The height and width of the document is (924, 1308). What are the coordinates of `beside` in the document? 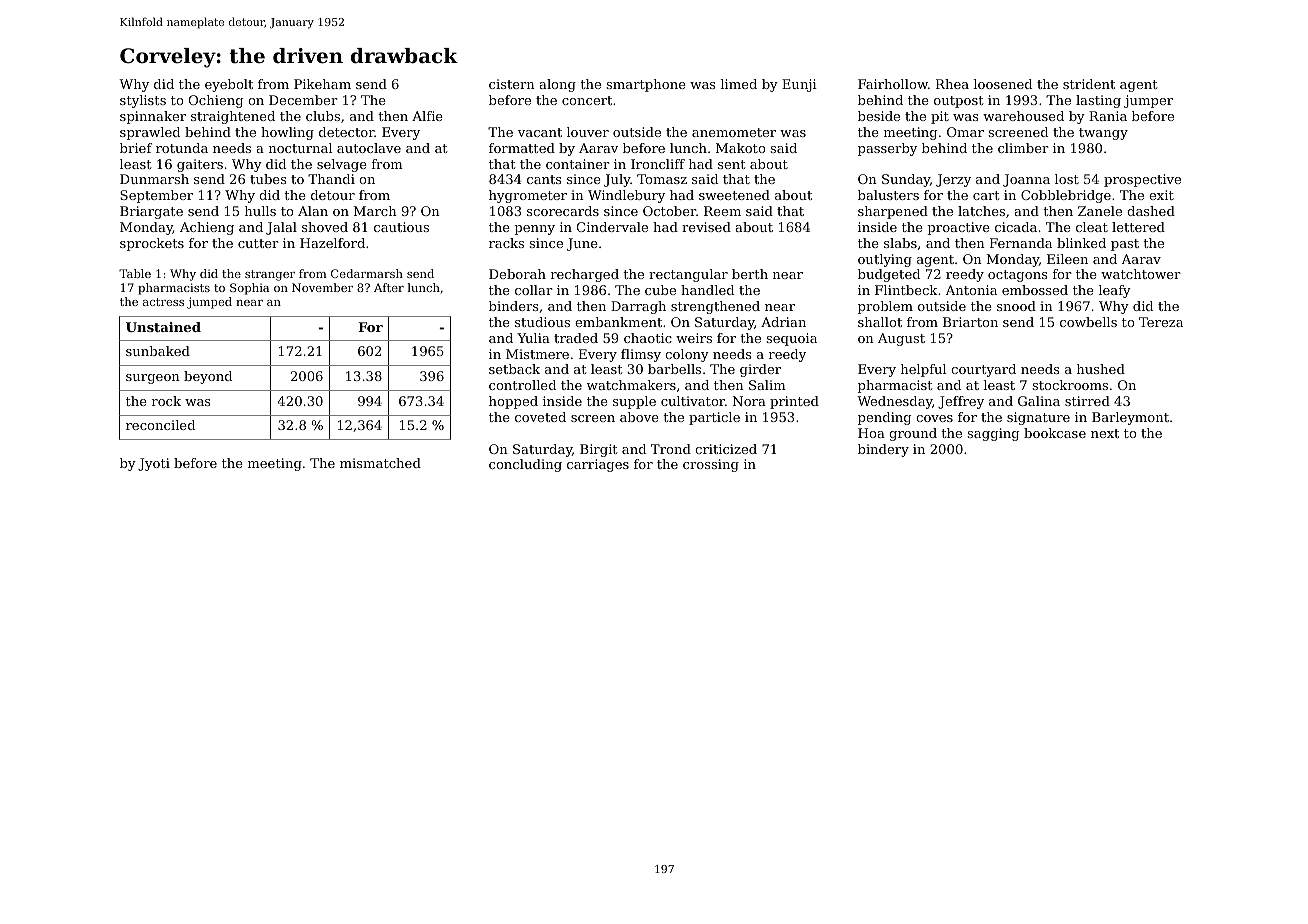 It's located at (879, 116).
